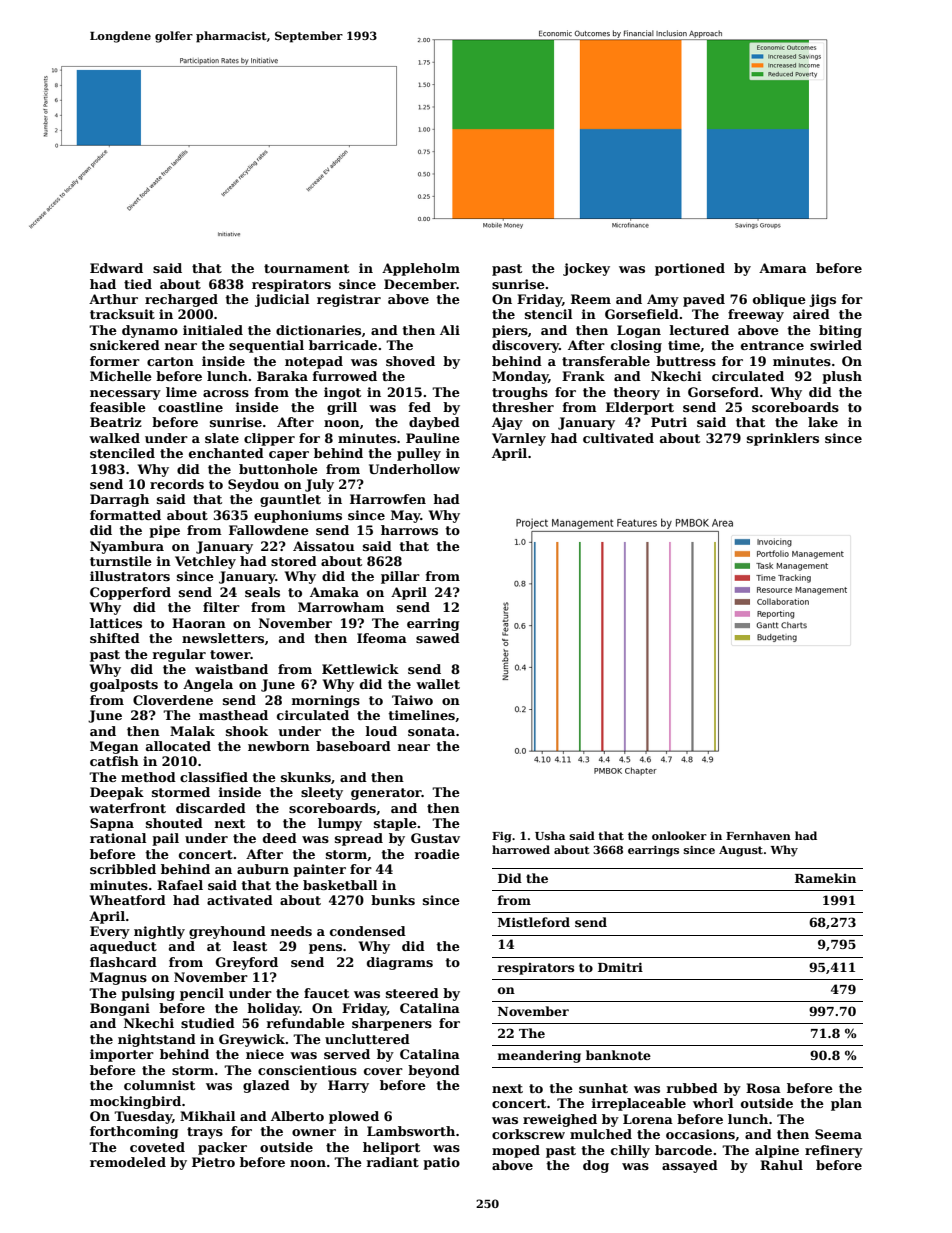  What do you see at coordinates (213, 330) in the document?
I see `initialed` at bounding box center [213, 330].
